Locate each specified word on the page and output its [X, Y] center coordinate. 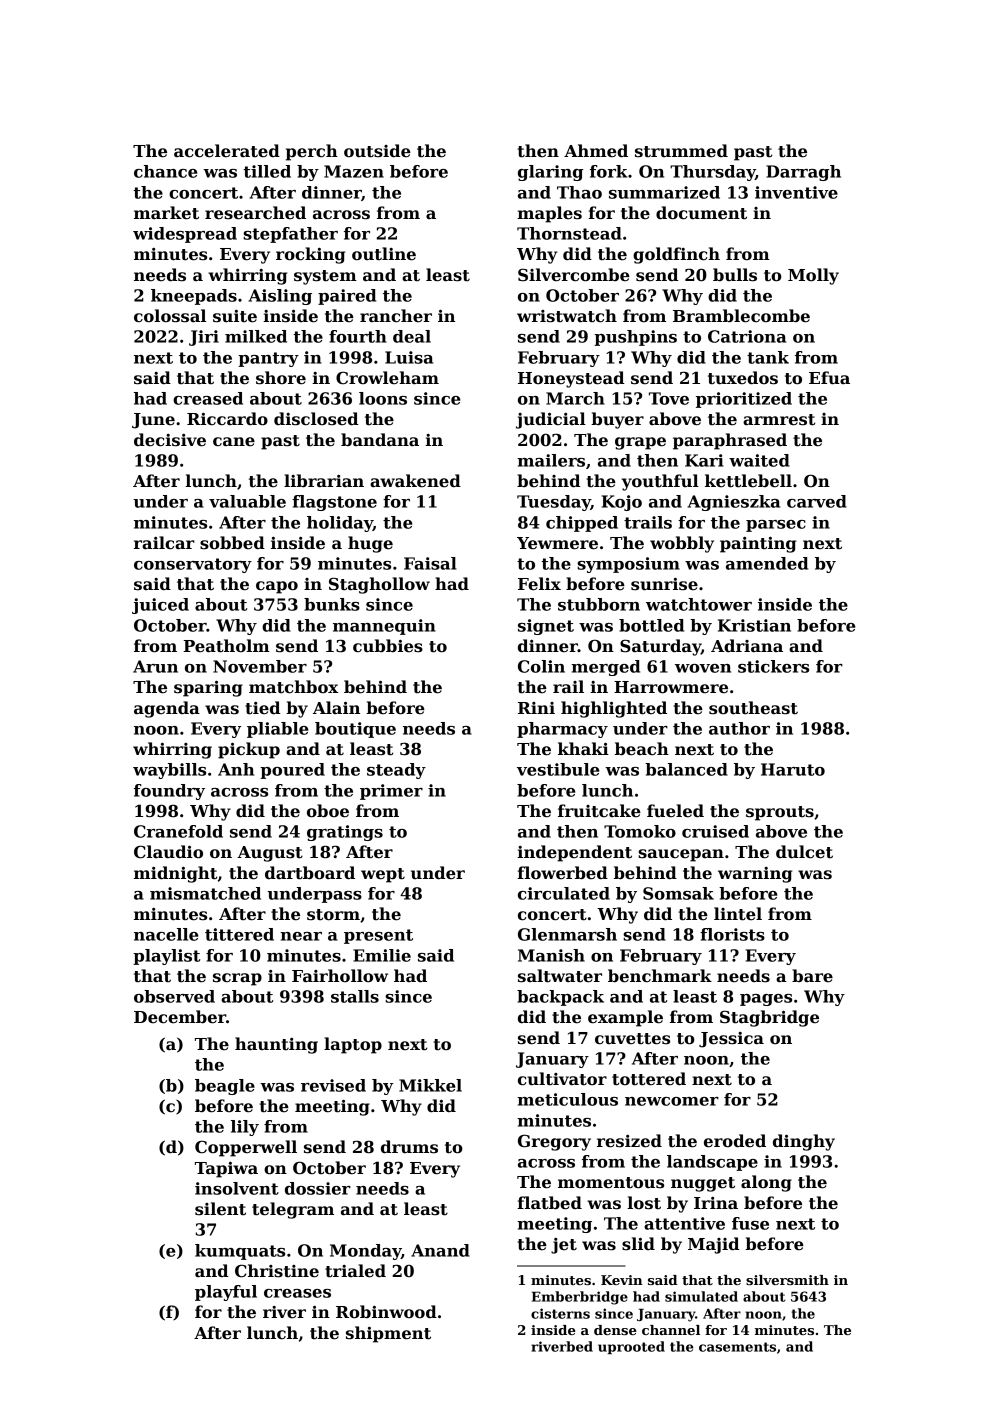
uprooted [631, 1347]
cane [234, 442]
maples [549, 214]
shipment [388, 1334]
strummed [681, 151]
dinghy [804, 1142]
